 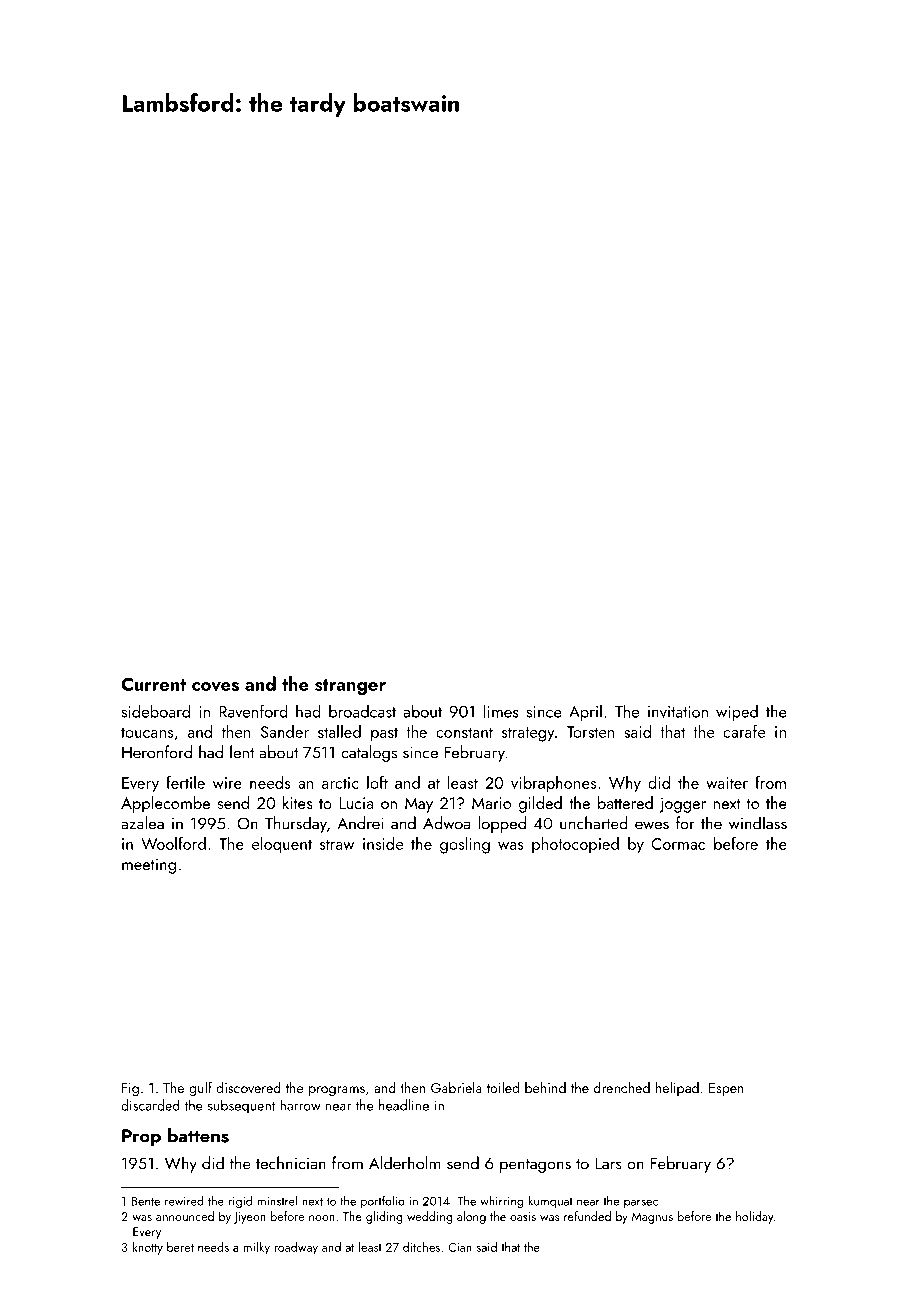 What do you see at coordinates (350, 687) in the image?
I see `stranger` at bounding box center [350, 687].
